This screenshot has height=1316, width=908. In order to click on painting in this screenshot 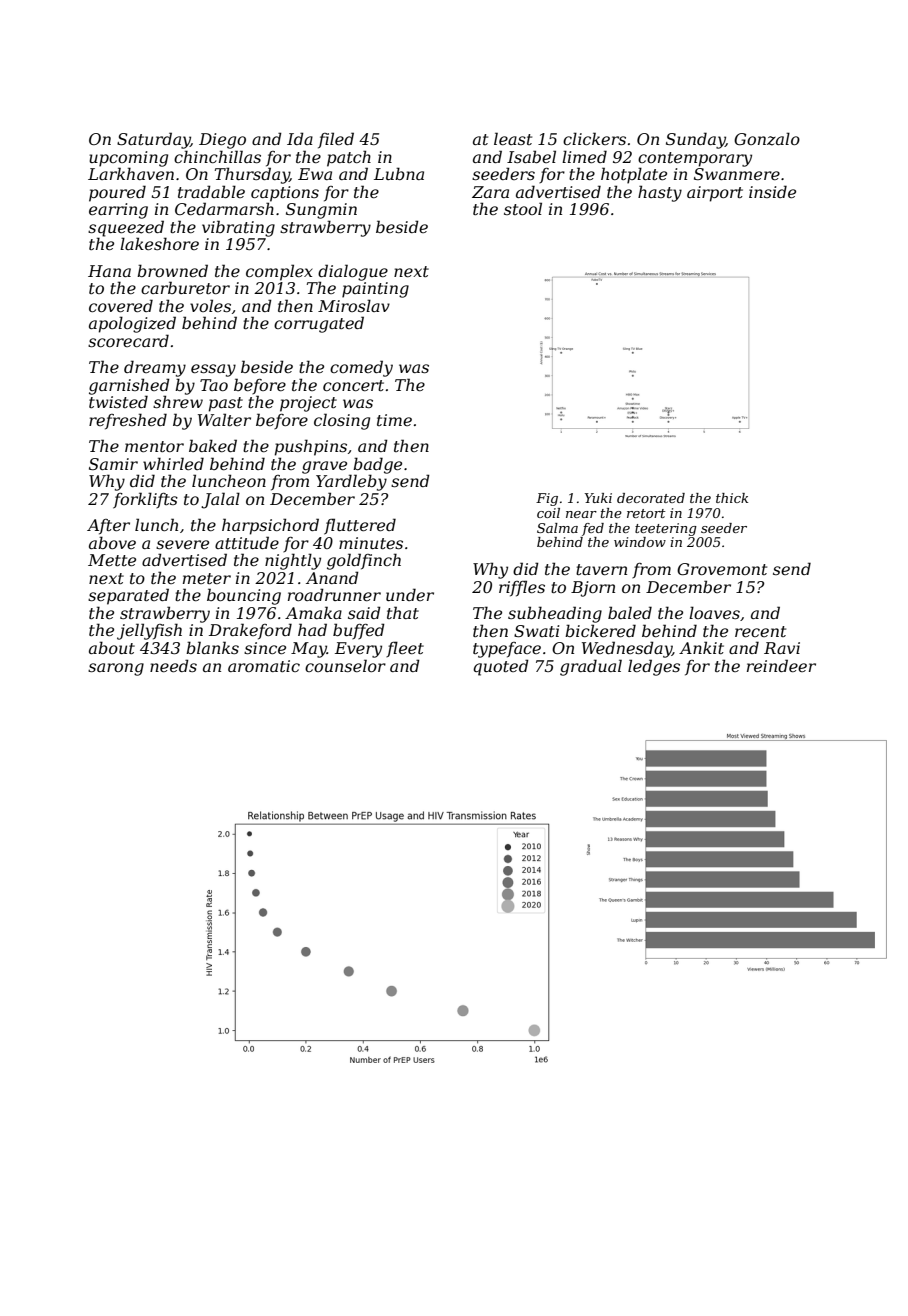, I will do `click(375, 290)`.
